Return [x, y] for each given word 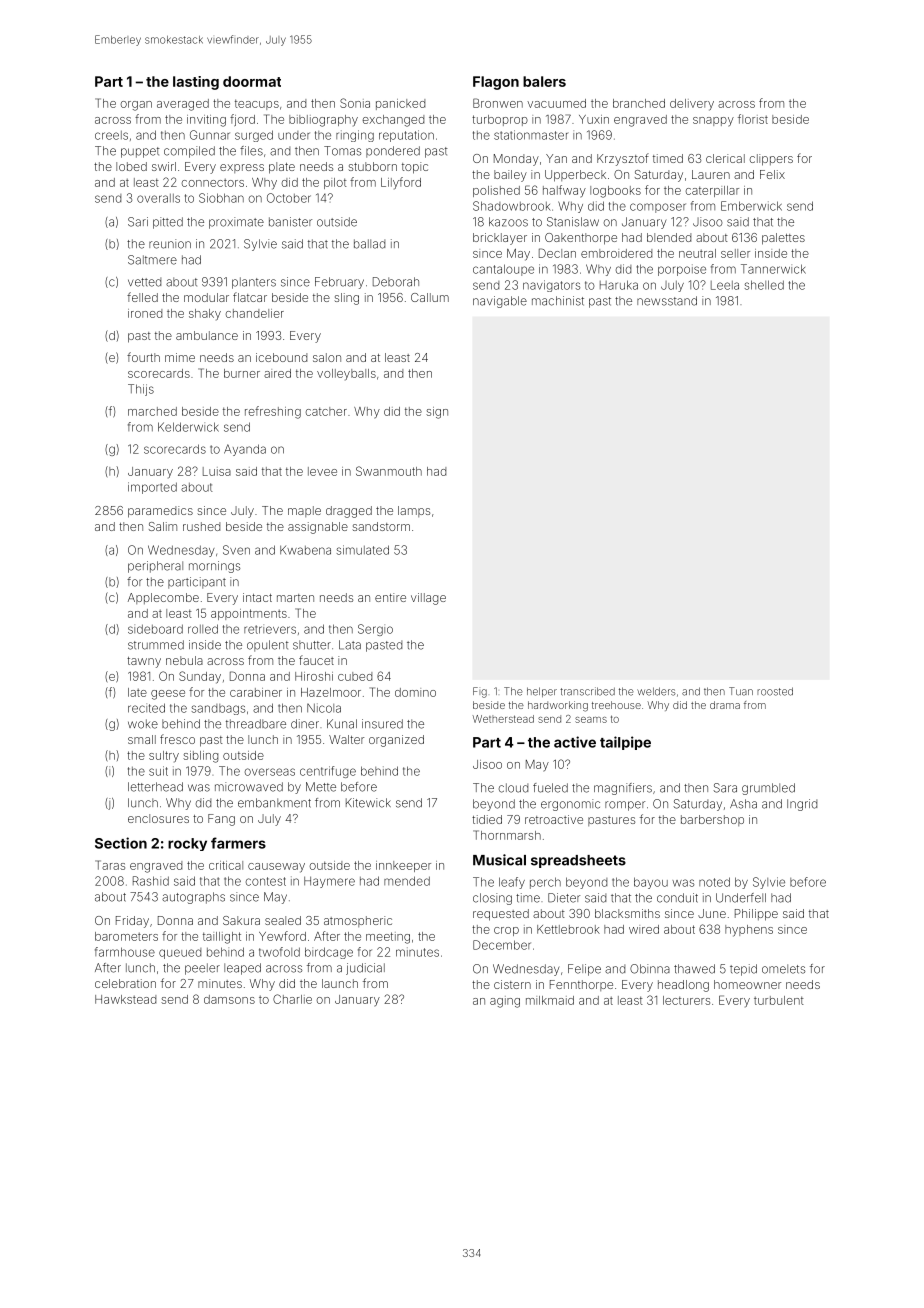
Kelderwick [188, 427]
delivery [692, 105]
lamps [414, 511]
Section [121, 843]
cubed [355, 676]
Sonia [355, 103]
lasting [196, 83]
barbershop [712, 820]
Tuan [741, 691]
